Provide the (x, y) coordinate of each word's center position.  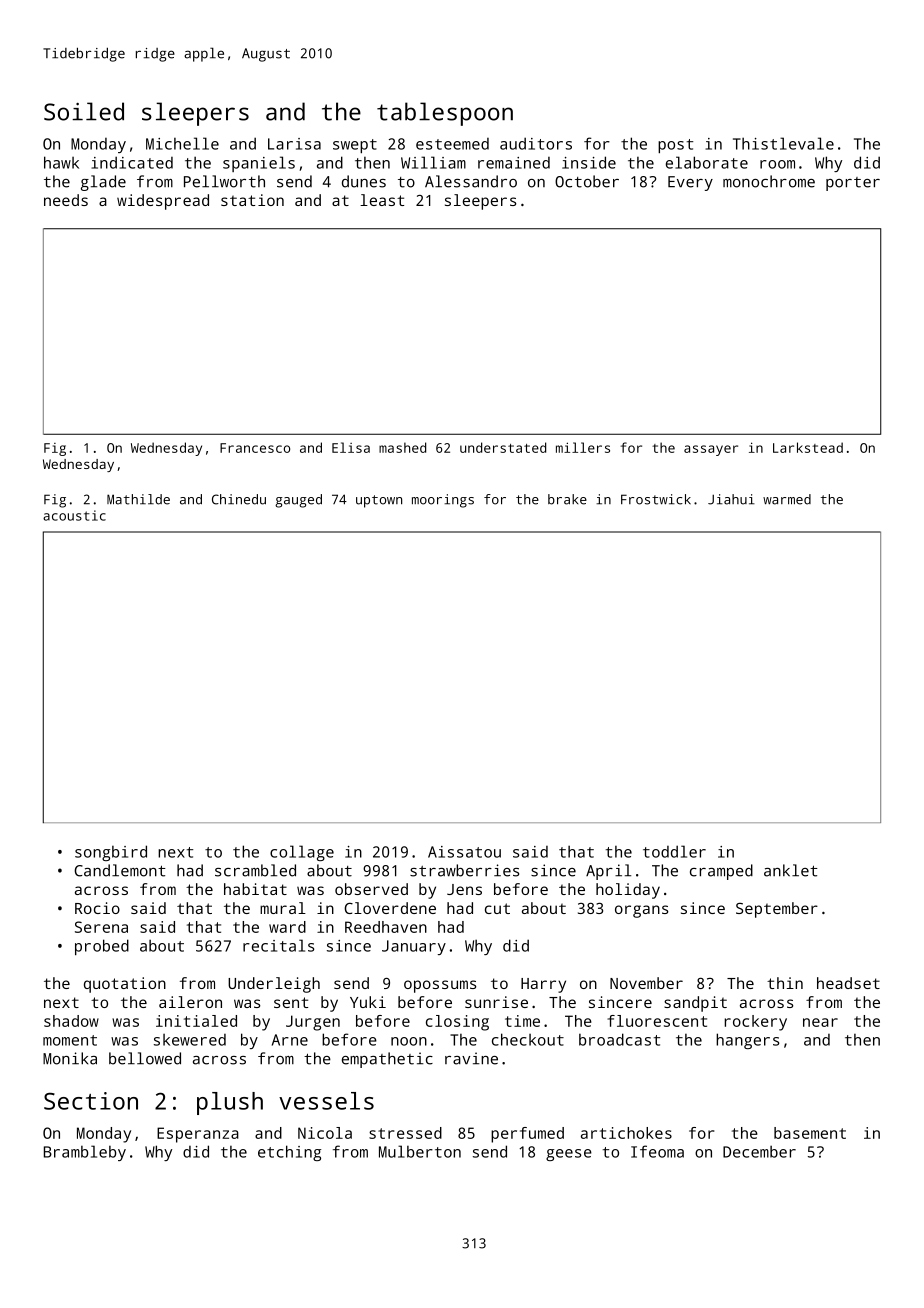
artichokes (626, 1133)
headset (848, 983)
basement (810, 1133)
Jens (464, 889)
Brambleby (85, 1153)
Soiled (84, 111)
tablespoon (445, 114)
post (675, 146)
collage (302, 853)
